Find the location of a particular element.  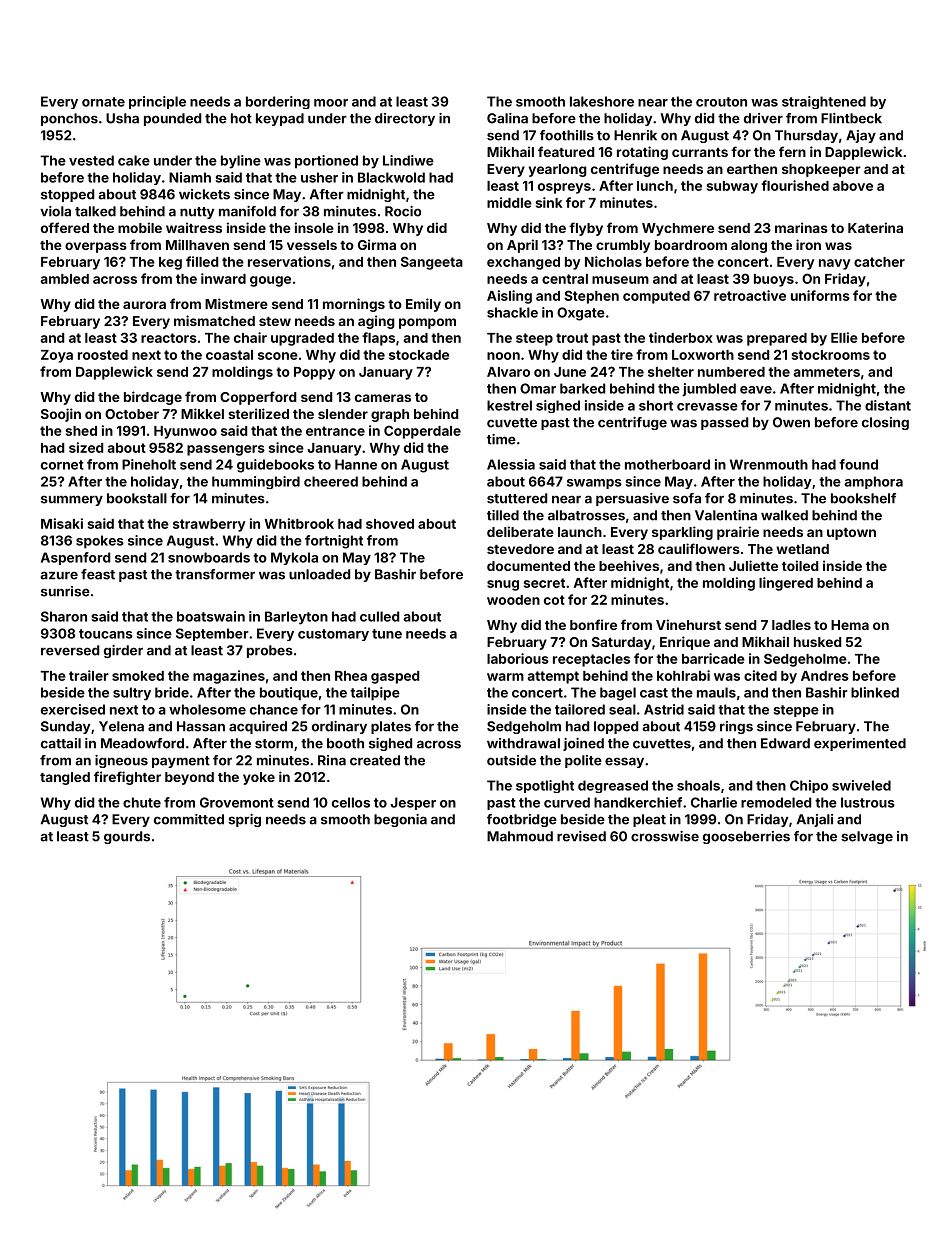

sparkling is located at coordinates (682, 533).
